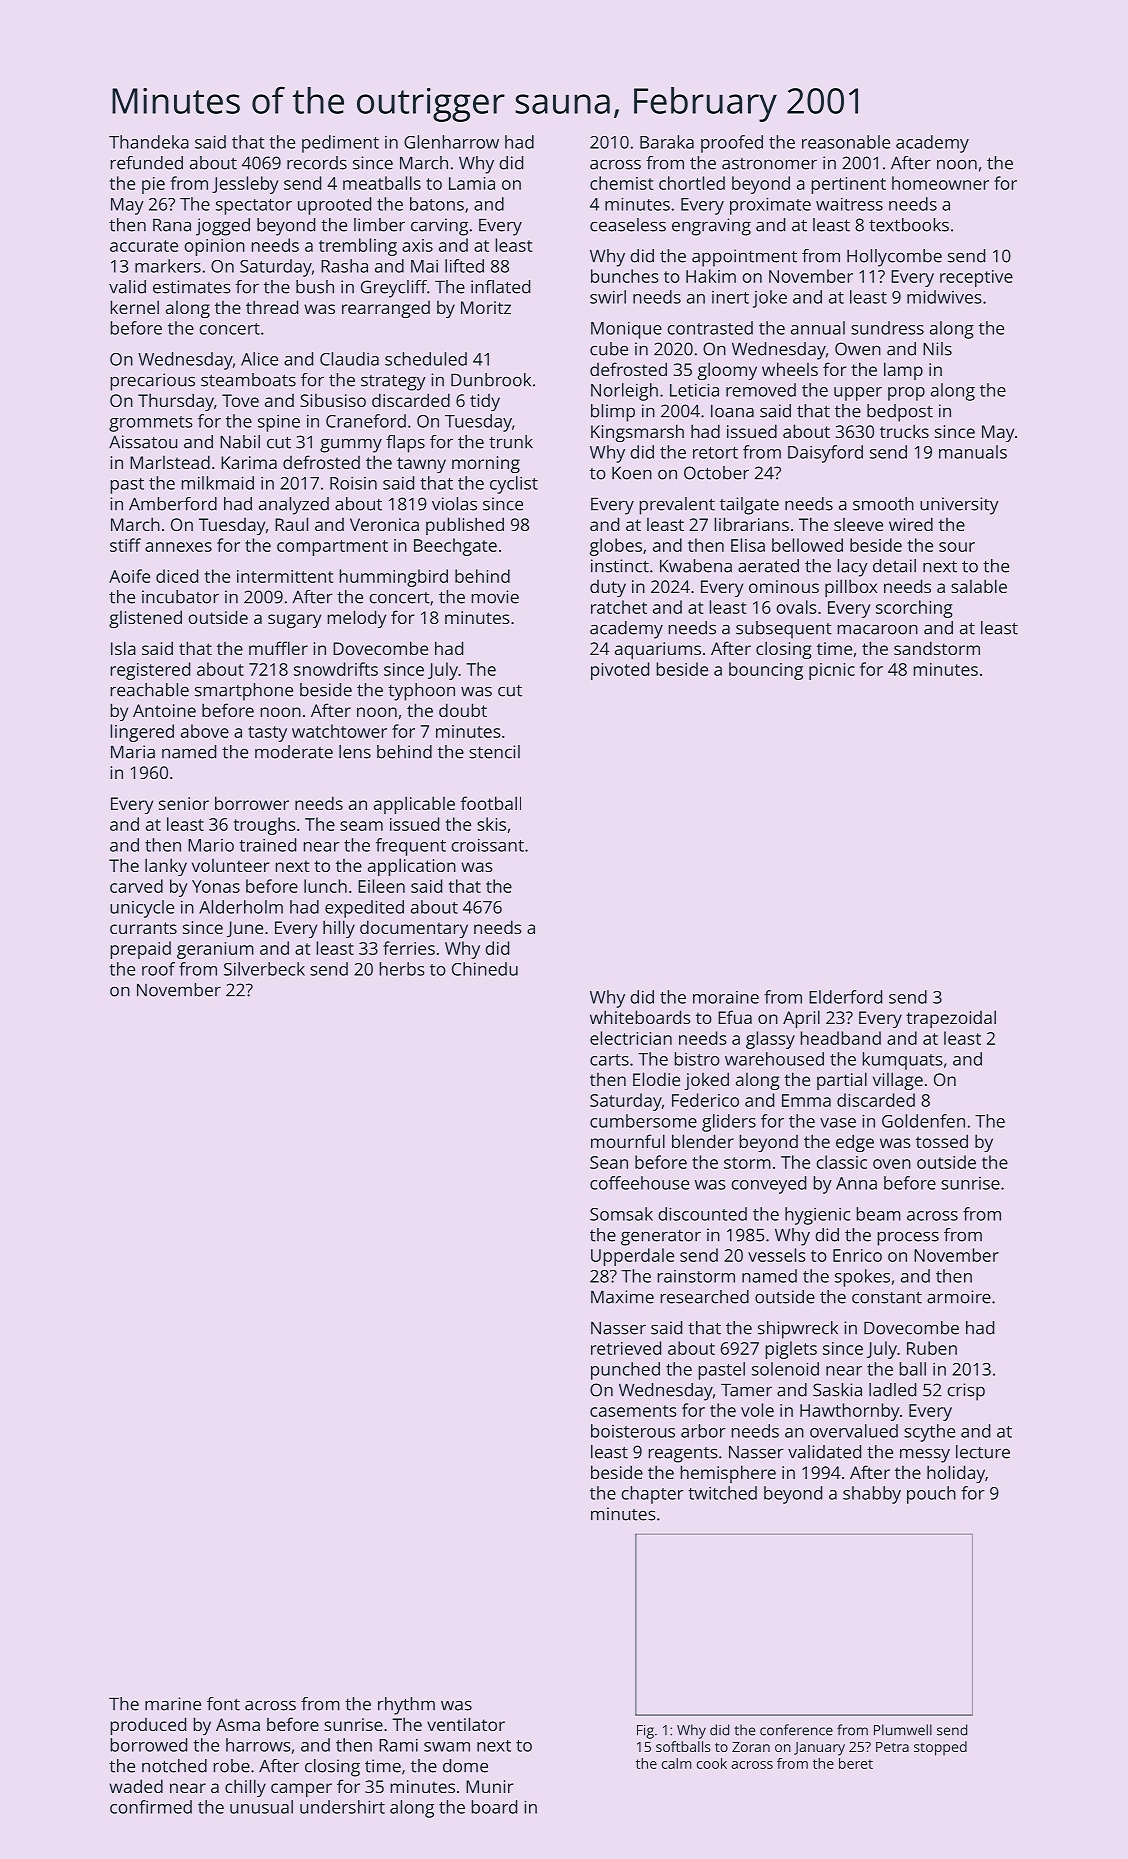 This screenshot has height=1859, width=1128. What do you see at coordinates (845, 997) in the screenshot?
I see `Elderford` at bounding box center [845, 997].
